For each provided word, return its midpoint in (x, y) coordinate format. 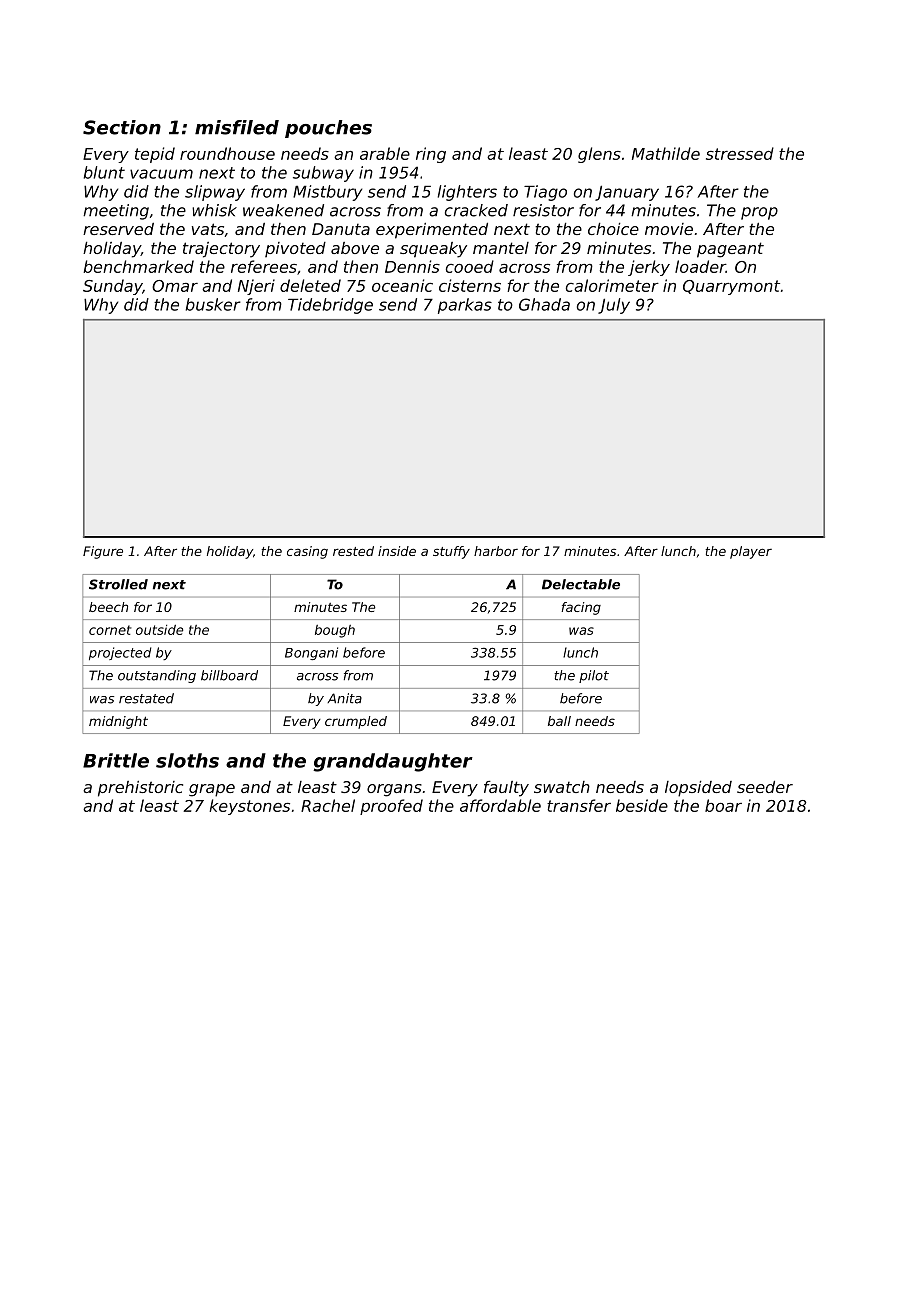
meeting (116, 212)
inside (397, 551)
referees (264, 266)
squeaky (433, 250)
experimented (432, 231)
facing (581, 608)
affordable (500, 805)
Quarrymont (731, 287)
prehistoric (140, 789)
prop (759, 213)
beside (642, 805)
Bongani (311, 653)
